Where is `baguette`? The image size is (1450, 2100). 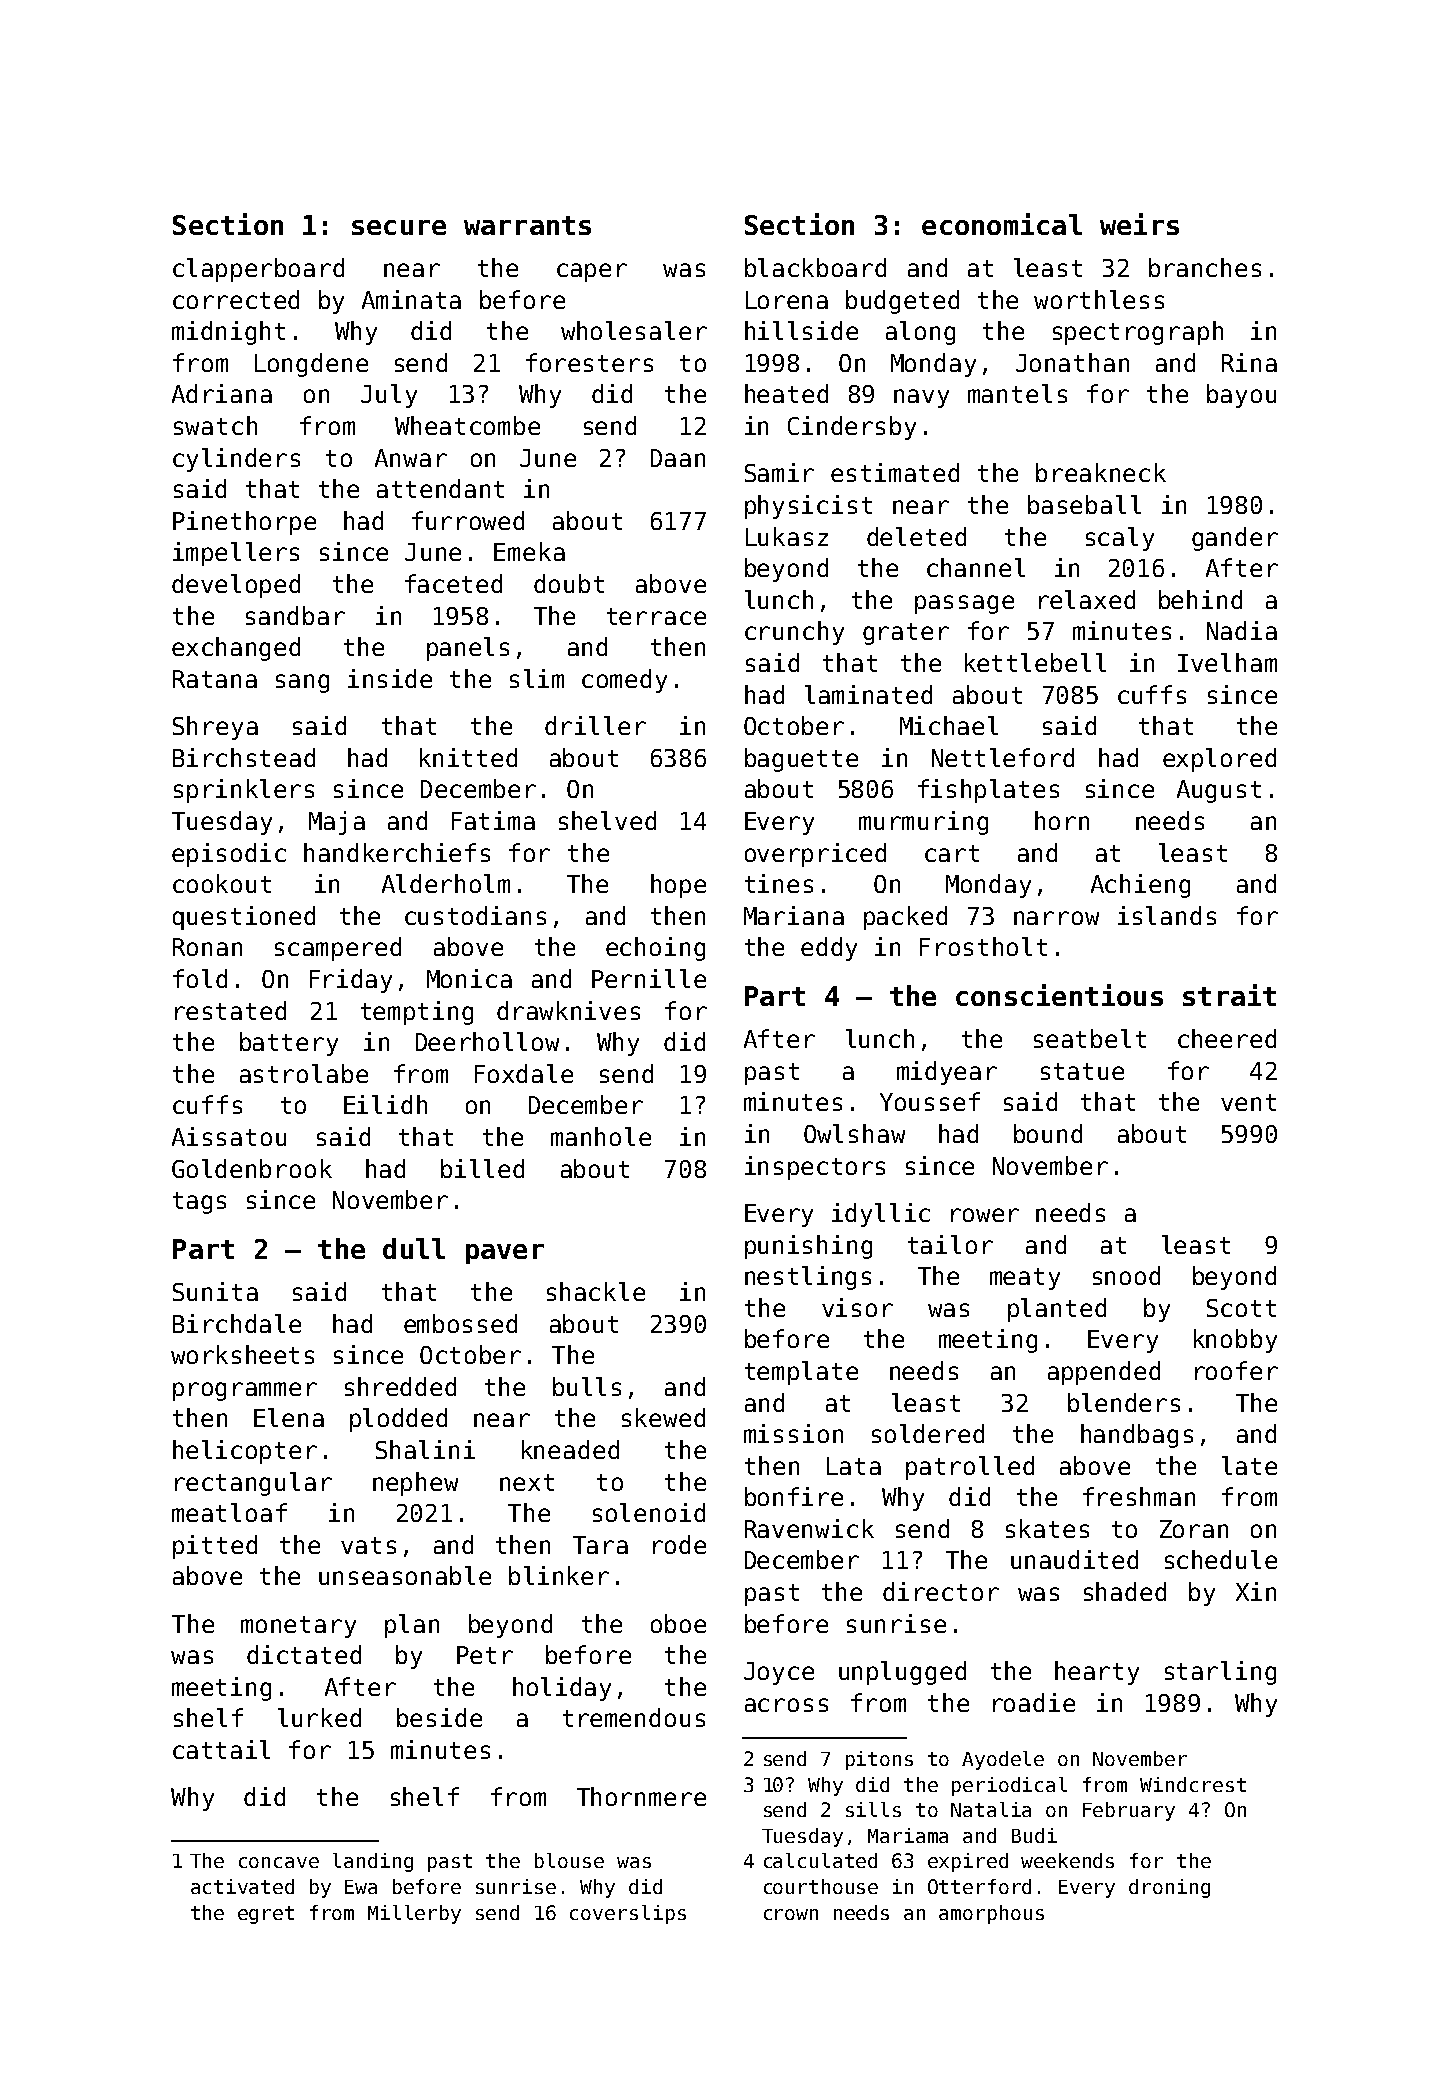
baguette is located at coordinates (801, 760).
